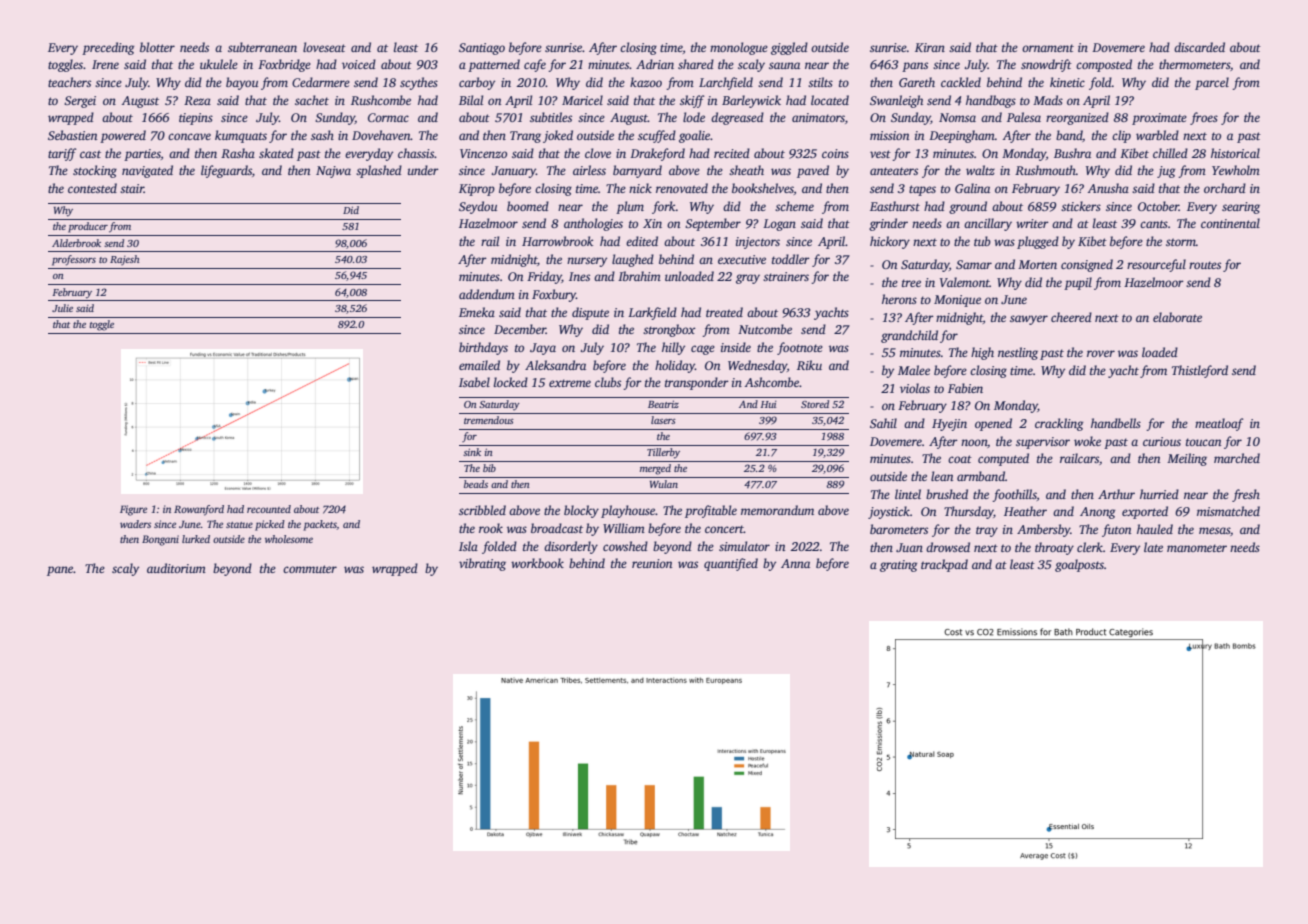 The width and height of the page is (1308, 924). What do you see at coordinates (262, 47) in the page?
I see `subterranean` at bounding box center [262, 47].
